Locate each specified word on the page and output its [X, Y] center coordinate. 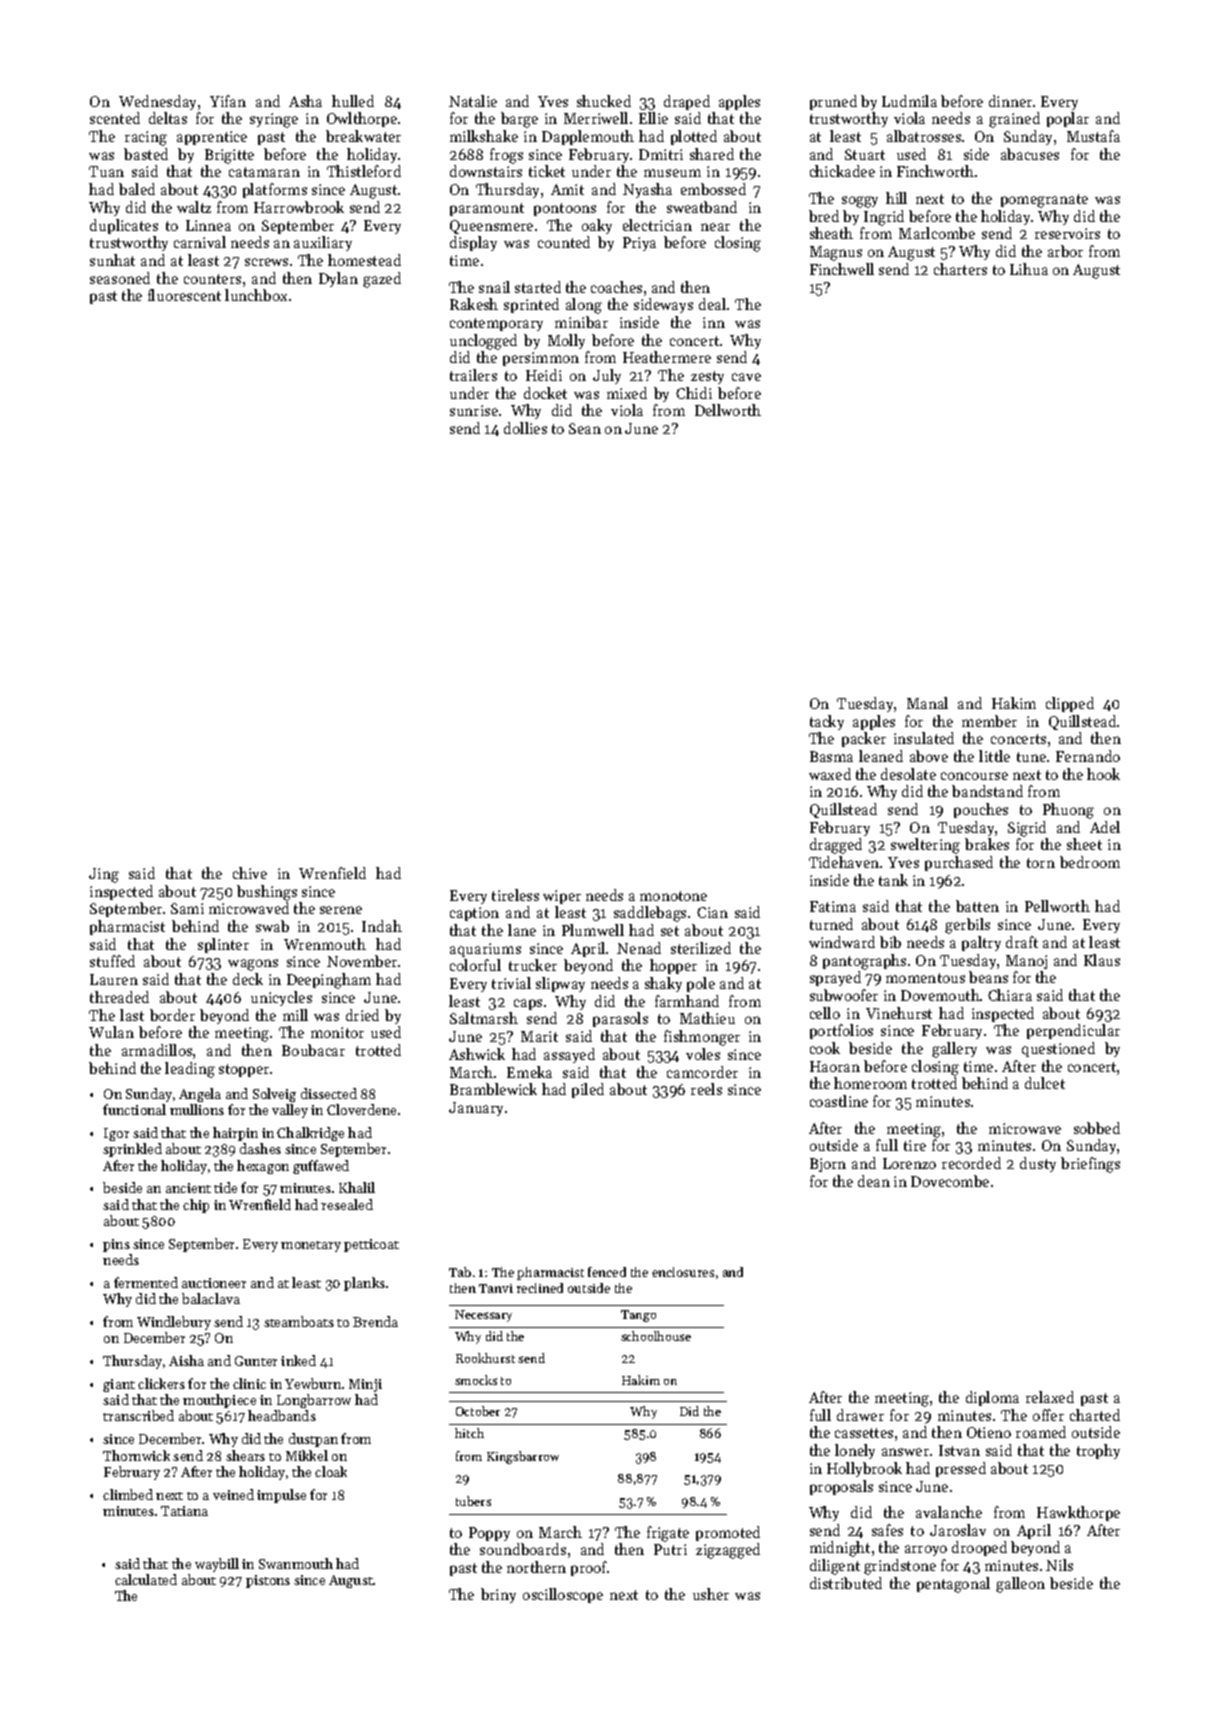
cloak [331, 1471]
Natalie [473, 101]
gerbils [967, 926]
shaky [663, 984]
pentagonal [953, 1585]
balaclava [211, 1298]
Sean [585, 428]
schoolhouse [656, 1336]
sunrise [474, 410]
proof [589, 1568]
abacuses [1030, 154]
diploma [992, 1398]
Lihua [1029, 269]
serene [341, 910]
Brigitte [229, 156]
